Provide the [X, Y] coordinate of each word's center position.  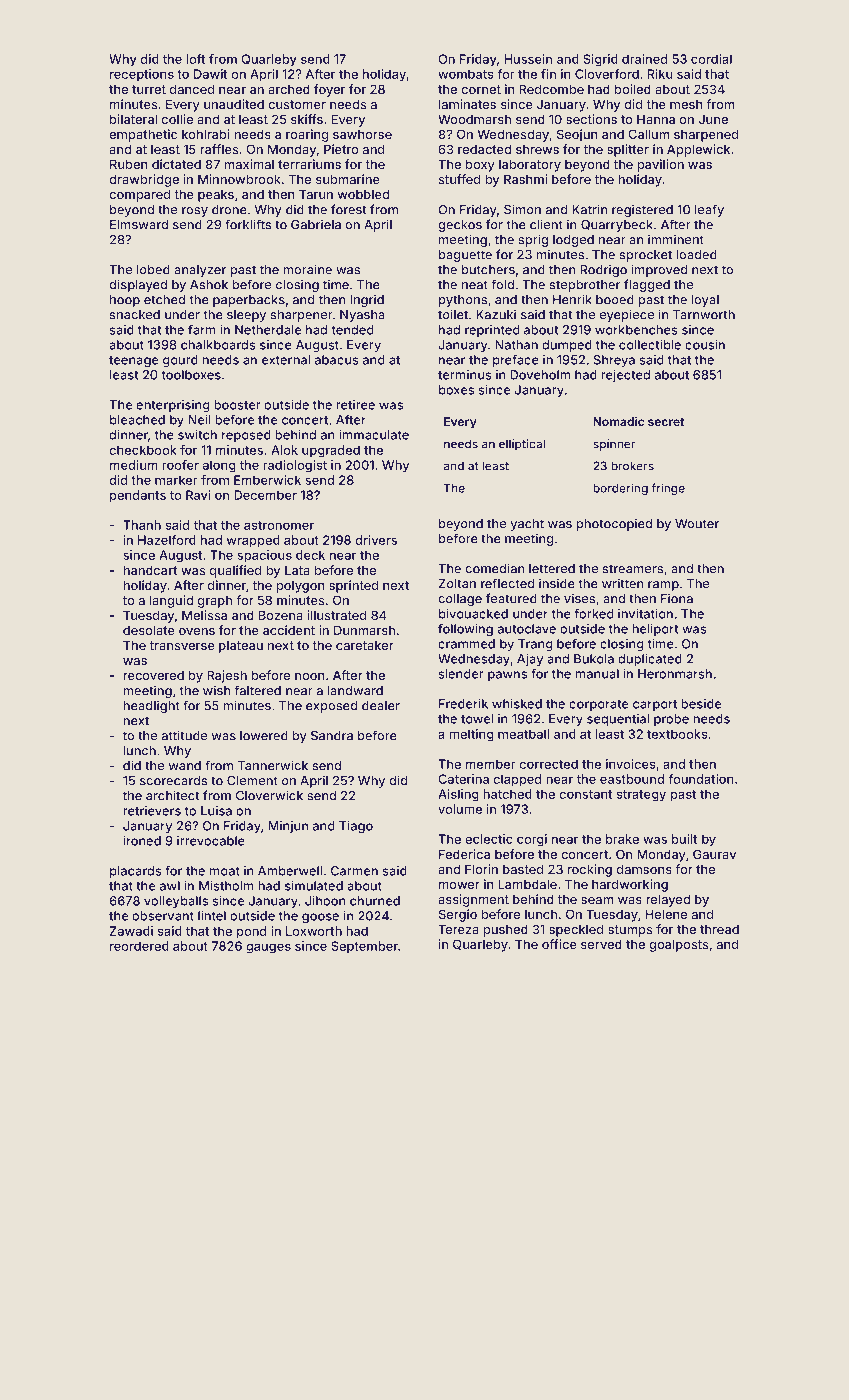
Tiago [356, 827]
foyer [329, 90]
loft [195, 59]
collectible [650, 345]
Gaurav [714, 854]
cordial [711, 59]
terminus [465, 375]
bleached [137, 420]
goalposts [678, 945]
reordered [139, 946]
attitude [184, 735]
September [364, 947]
